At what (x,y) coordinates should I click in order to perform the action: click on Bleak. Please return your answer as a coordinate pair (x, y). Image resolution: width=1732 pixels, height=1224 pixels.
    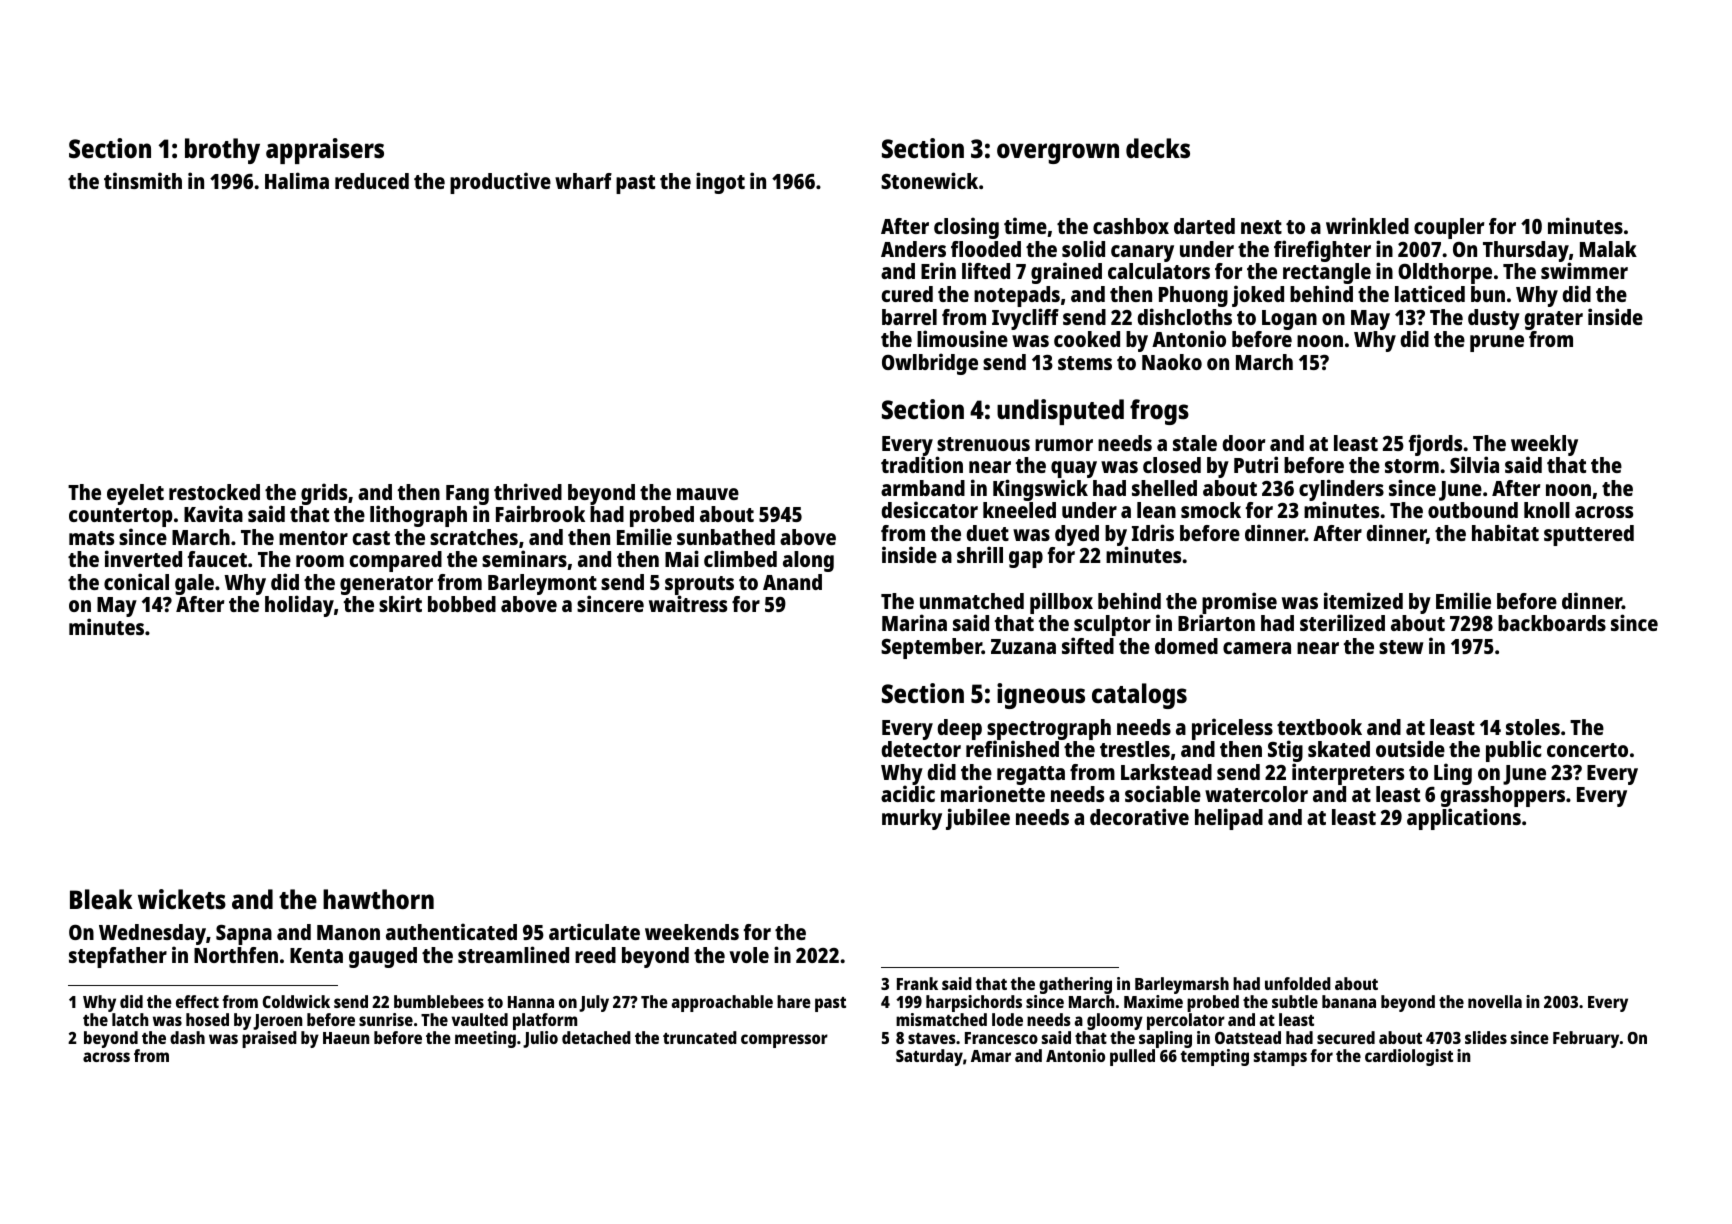
    Looking at the image, I should click on (101, 899).
